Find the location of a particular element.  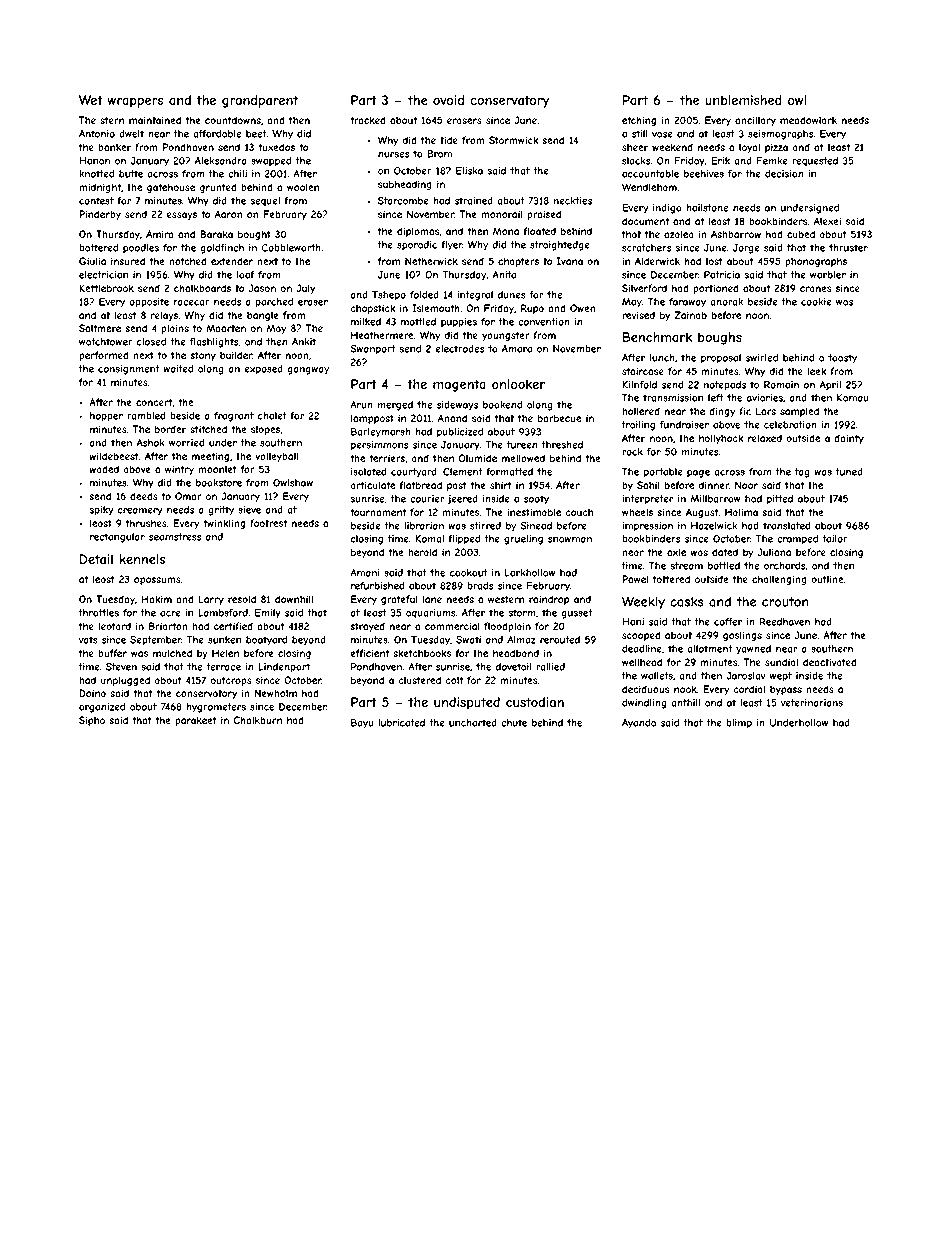

dovetail is located at coordinates (513, 667).
